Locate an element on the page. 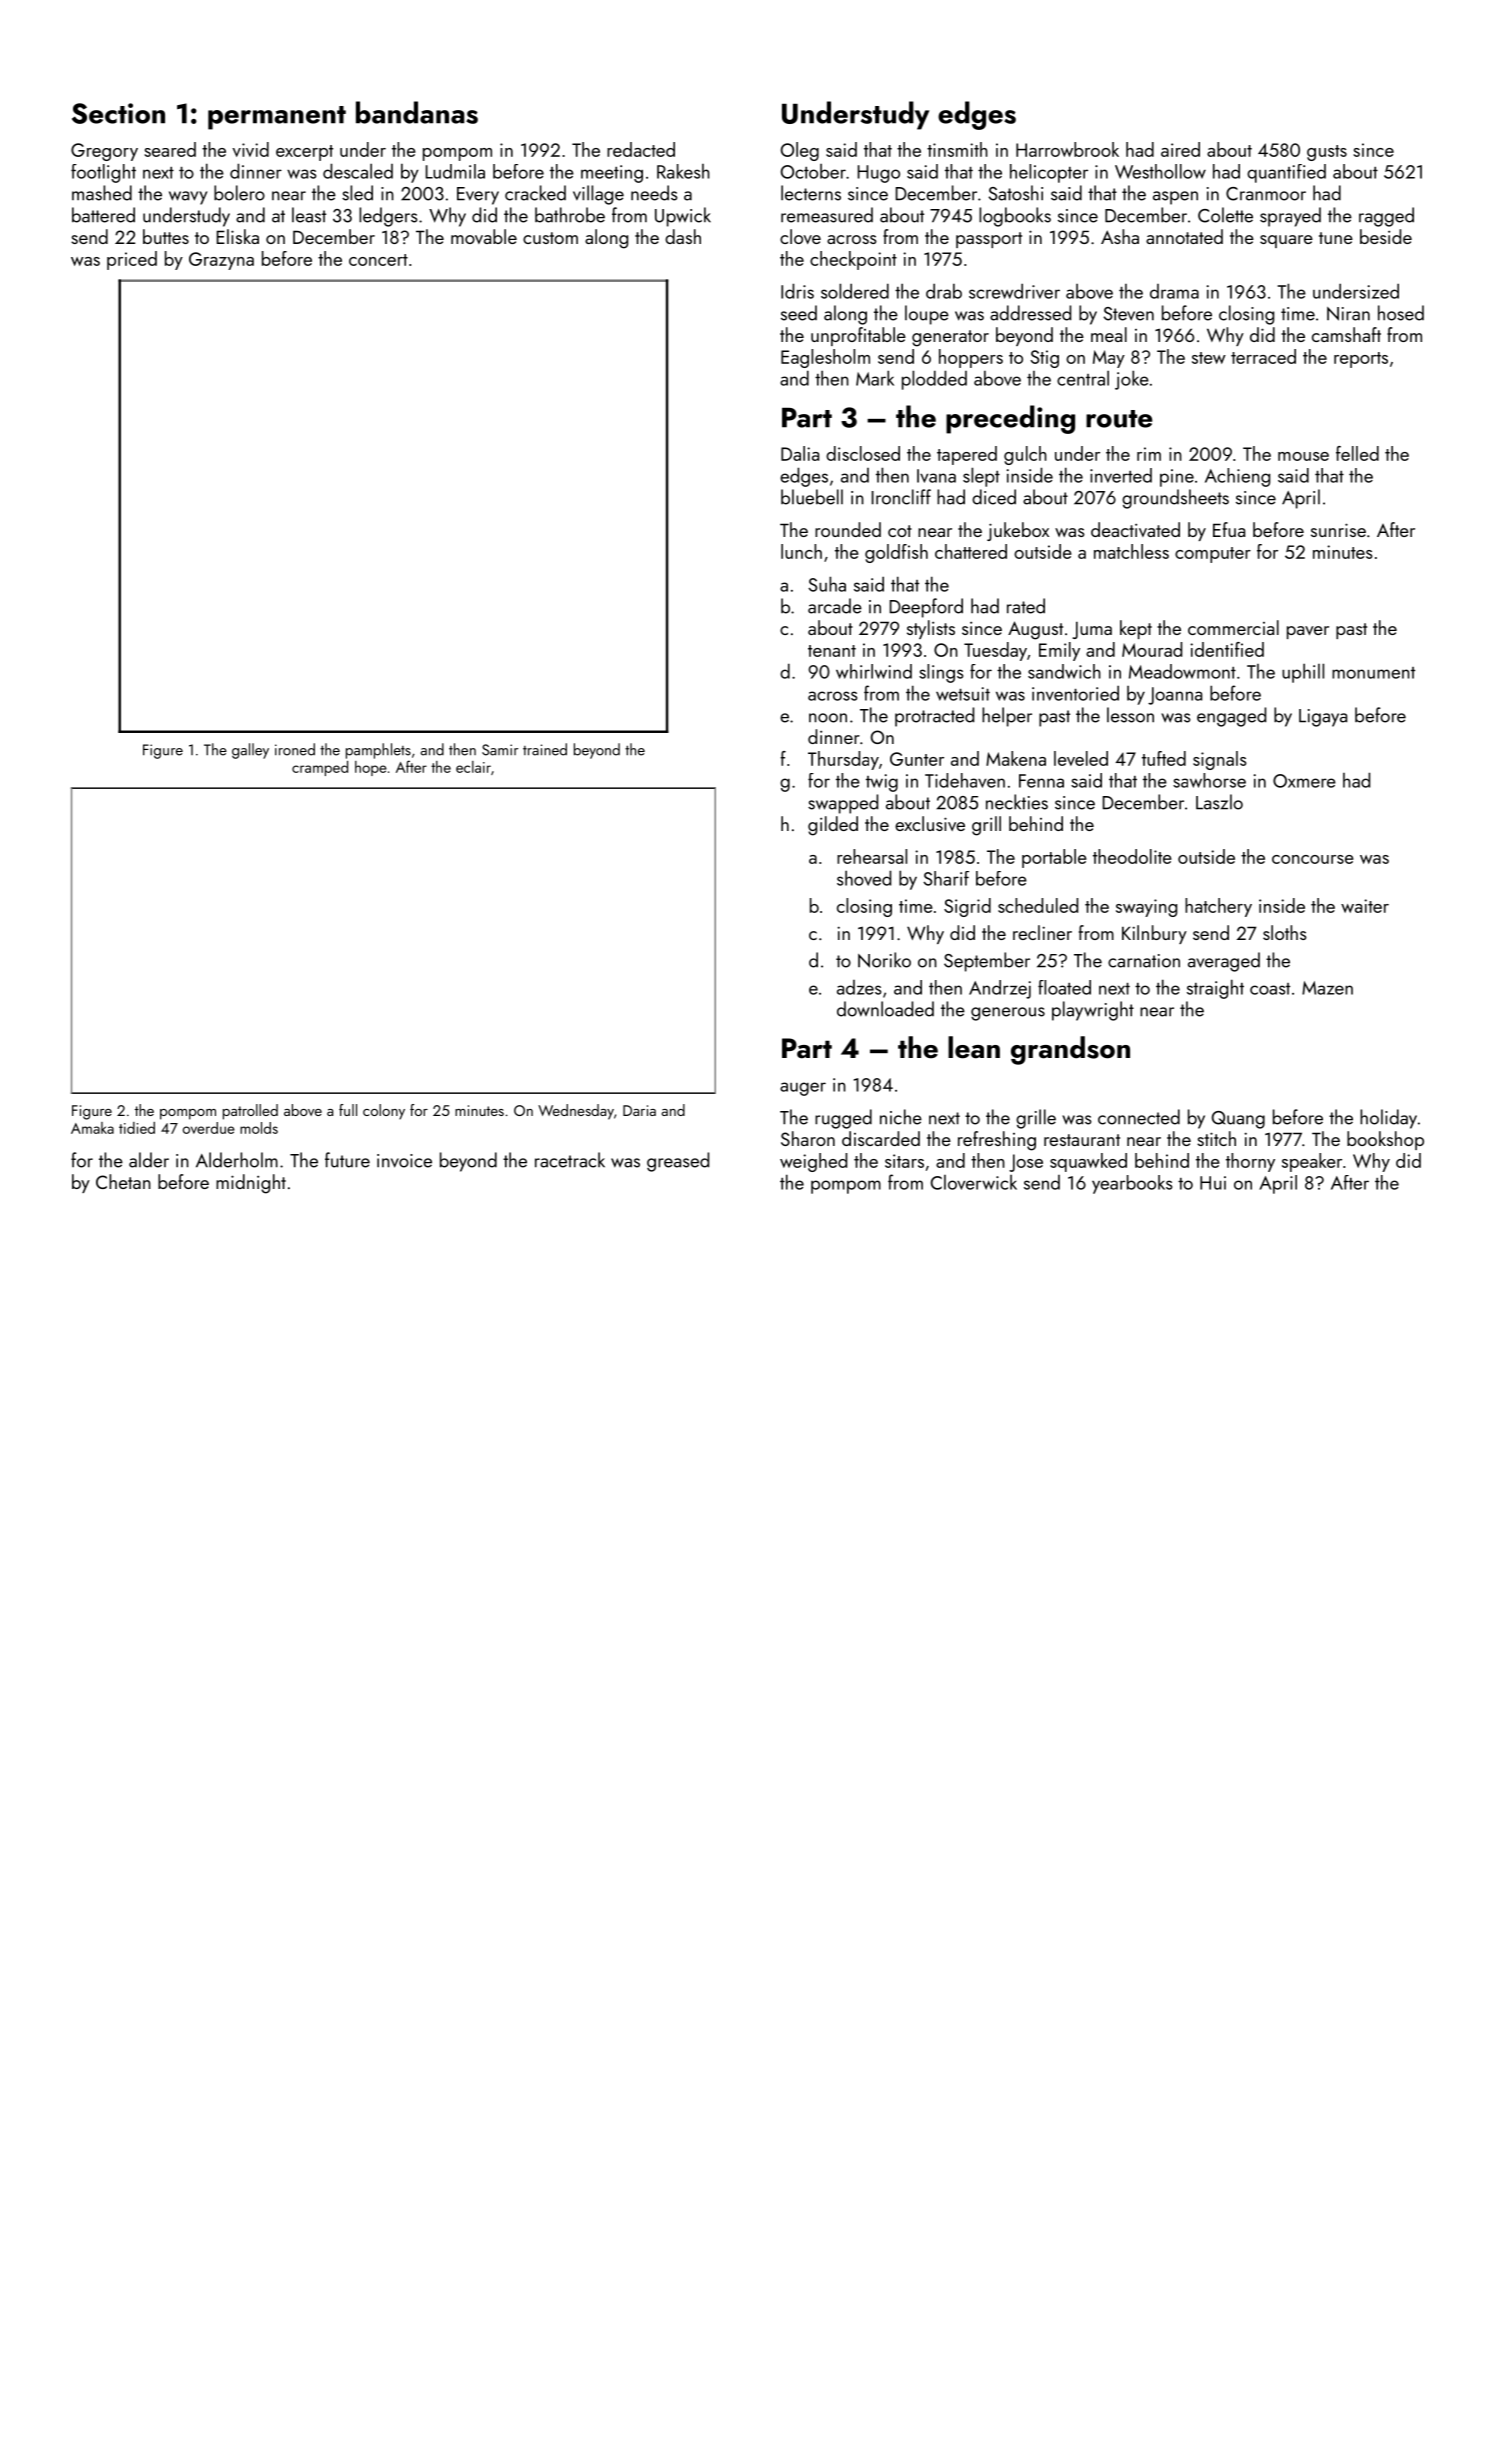 The width and height of the image is (1496, 2464). adzes is located at coordinates (859, 987).
